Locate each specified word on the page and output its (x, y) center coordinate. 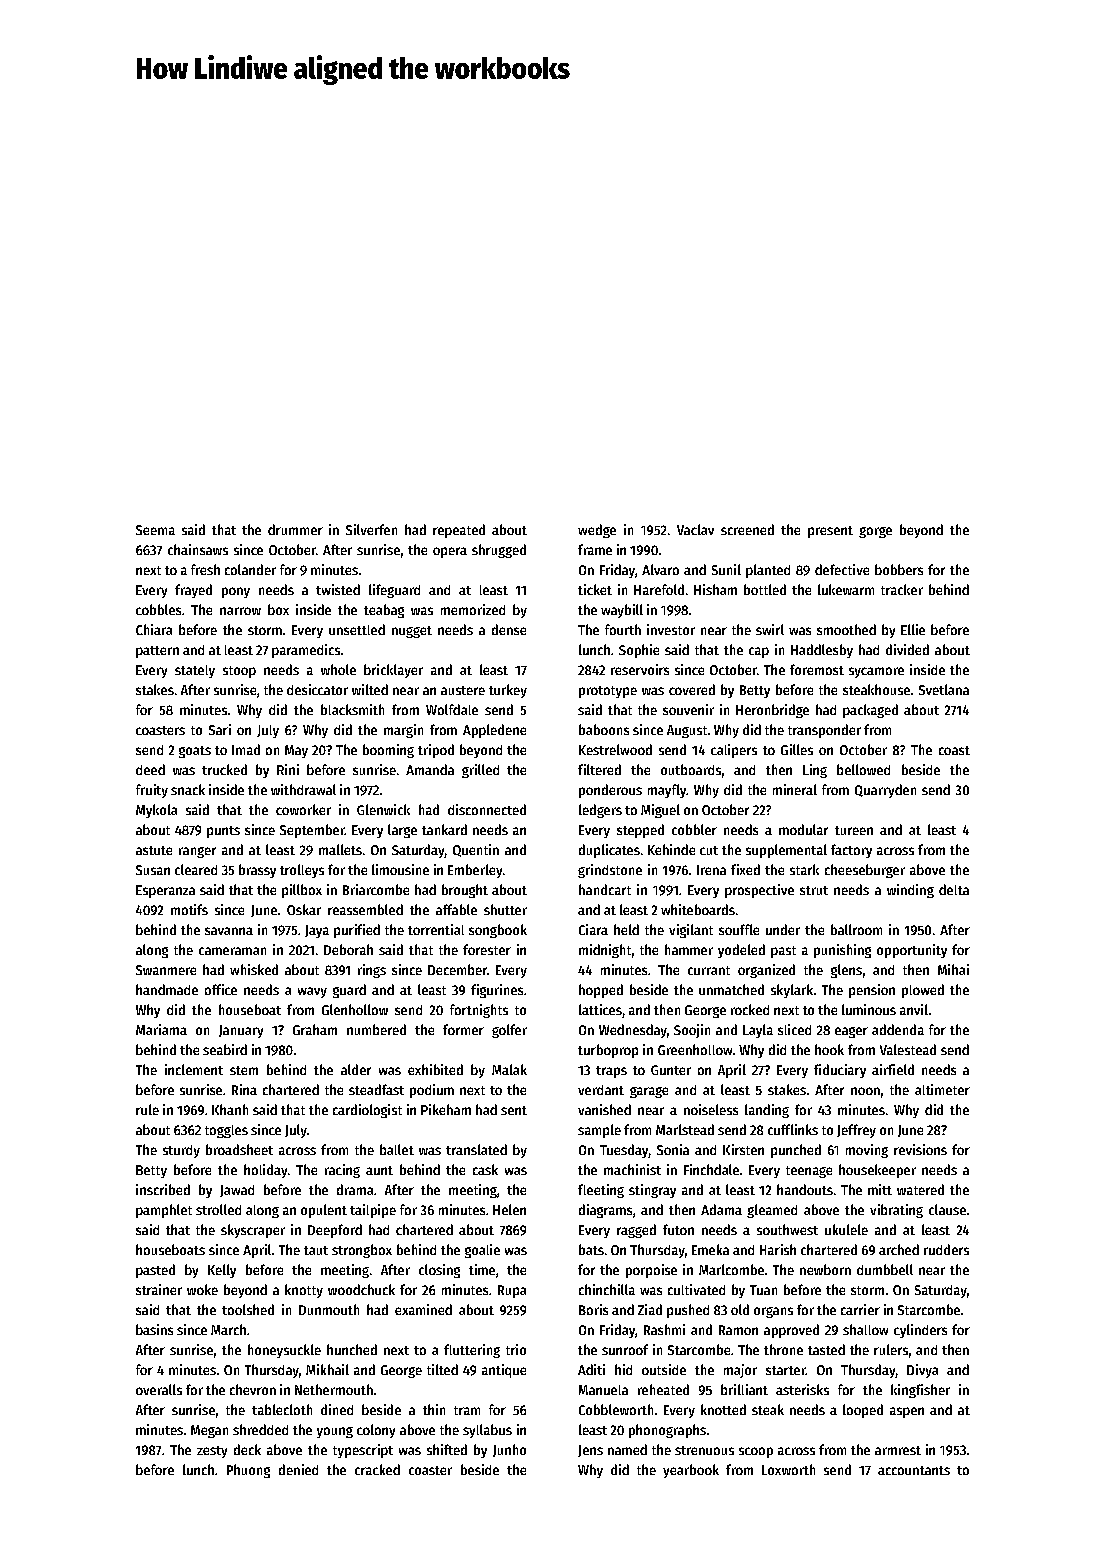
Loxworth (788, 1469)
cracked (377, 1469)
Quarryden (885, 791)
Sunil (726, 569)
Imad (246, 749)
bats (591, 1249)
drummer (295, 529)
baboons (604, 729)
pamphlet (164, 1211)
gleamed (772, 1211)
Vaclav (695, 529)
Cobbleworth (616, 1409)
